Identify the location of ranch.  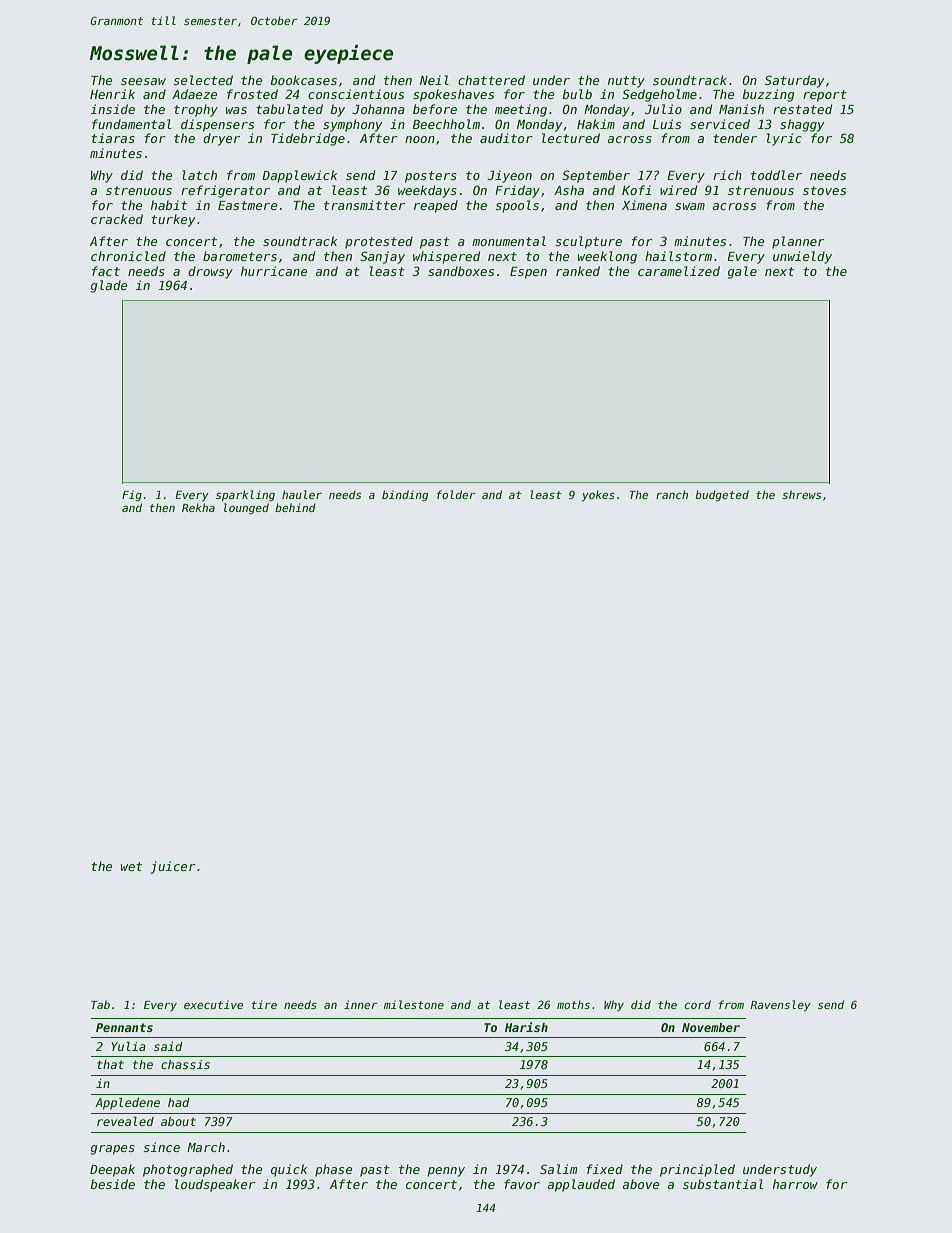
(672, 494).
